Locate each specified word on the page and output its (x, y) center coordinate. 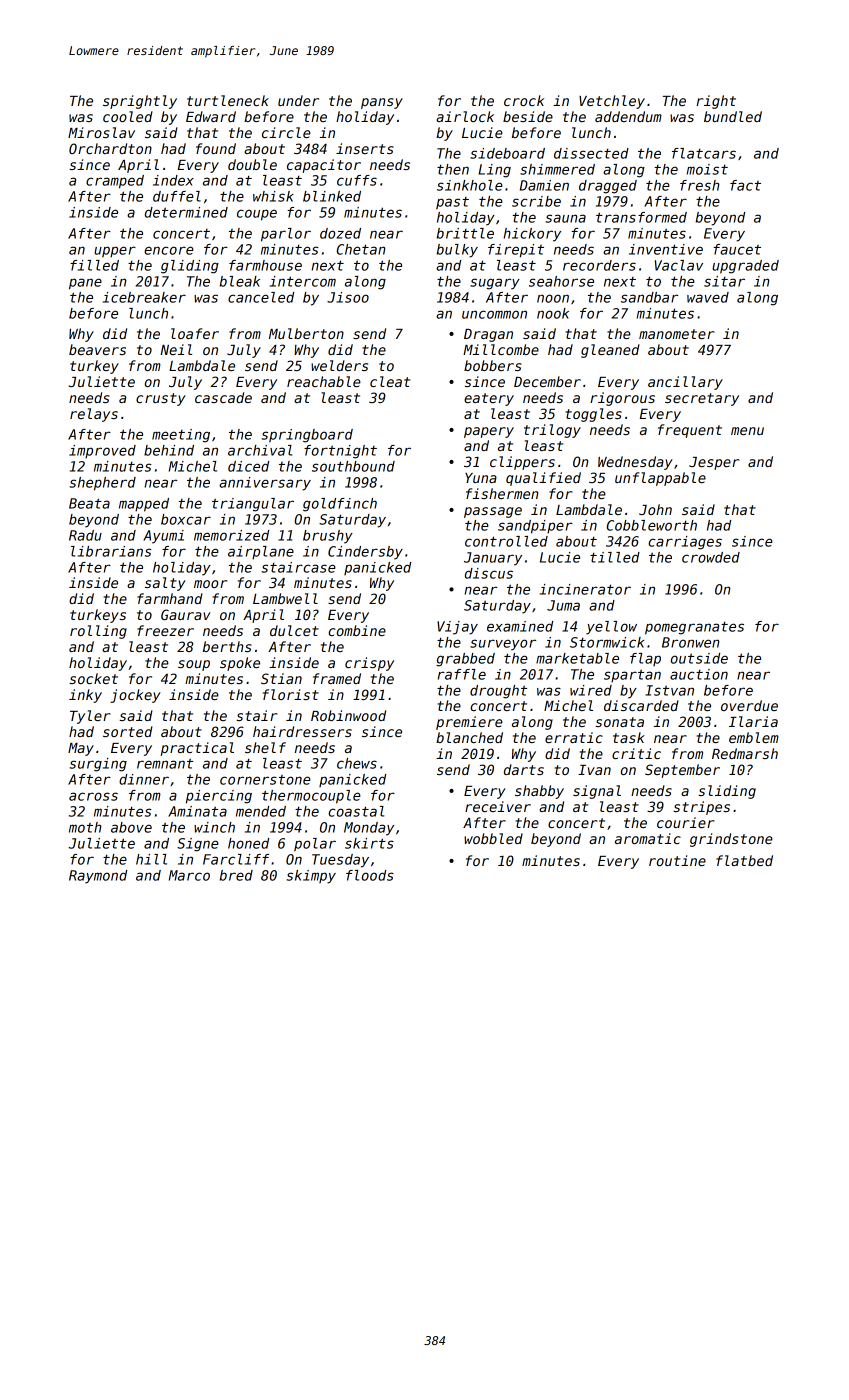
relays (94, 415)
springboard (307, 436)
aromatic (648, 838)
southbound (353, 466)
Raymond (98, 877)
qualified (543, 479)
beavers (97, 349)
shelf (265, 747)
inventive (666, 249)
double (252, 164)
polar (315, 845)
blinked (332, 196)
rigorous (622, 399)
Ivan (594, 770)
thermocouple (311, 797)
